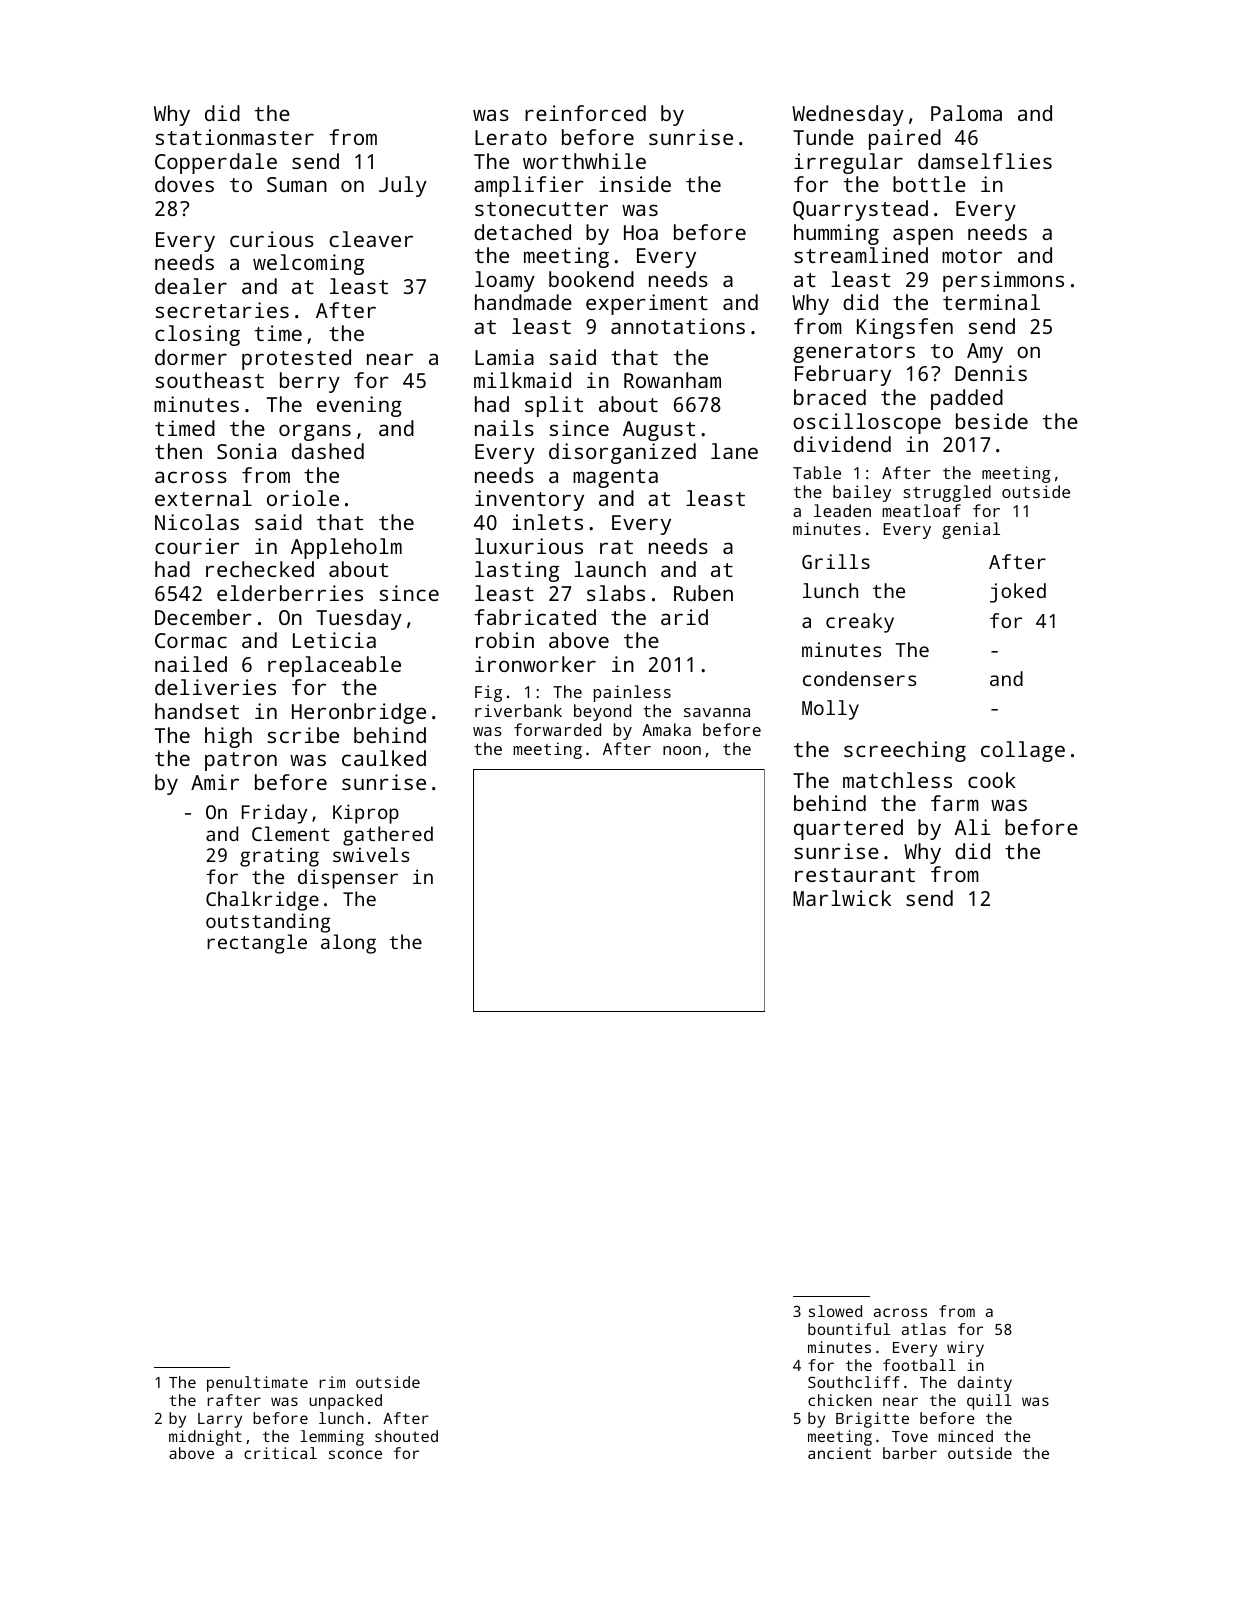  What do you see at coordinates (197, 711) in the page?
I see `handset` at bounding box center [197, 711].
